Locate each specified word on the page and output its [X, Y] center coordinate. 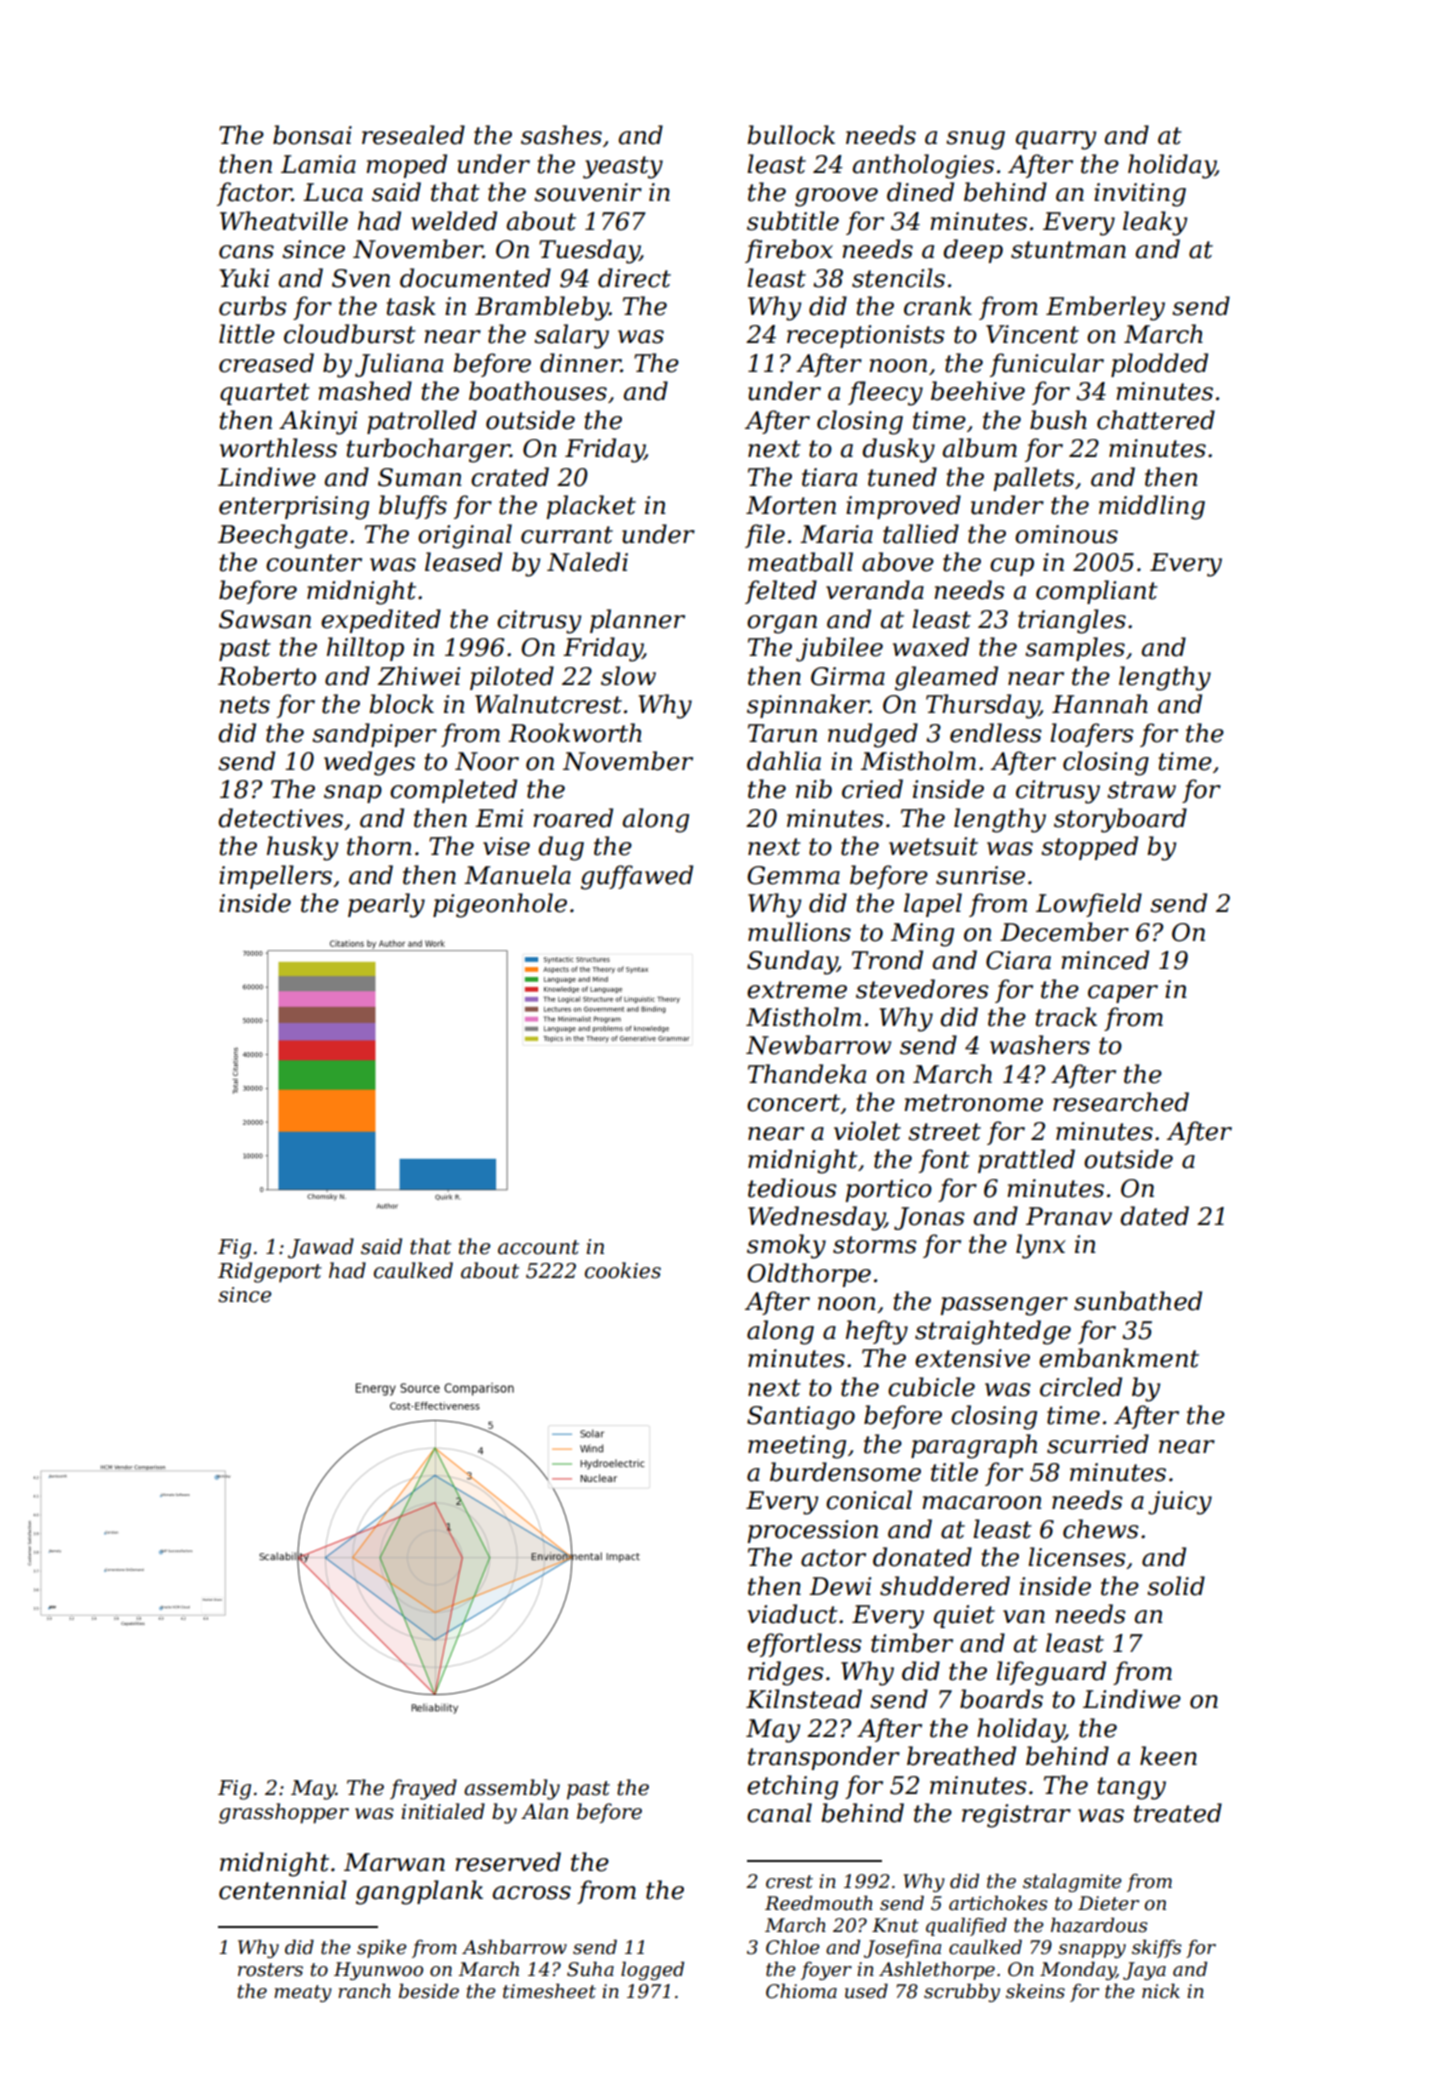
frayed [423, 1789]
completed [453, 791]
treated [1178, 1813]
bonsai [312, 135]
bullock [791, 135]
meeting [797, 1447]
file [765, 536]
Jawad [321, 1248]
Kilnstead [804, 1699]
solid [1176, 1586]
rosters [270, 1970]
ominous [1066, 534]
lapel [933, 905]
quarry [1056, 140]
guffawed [637, 877]
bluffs [413, 507]
